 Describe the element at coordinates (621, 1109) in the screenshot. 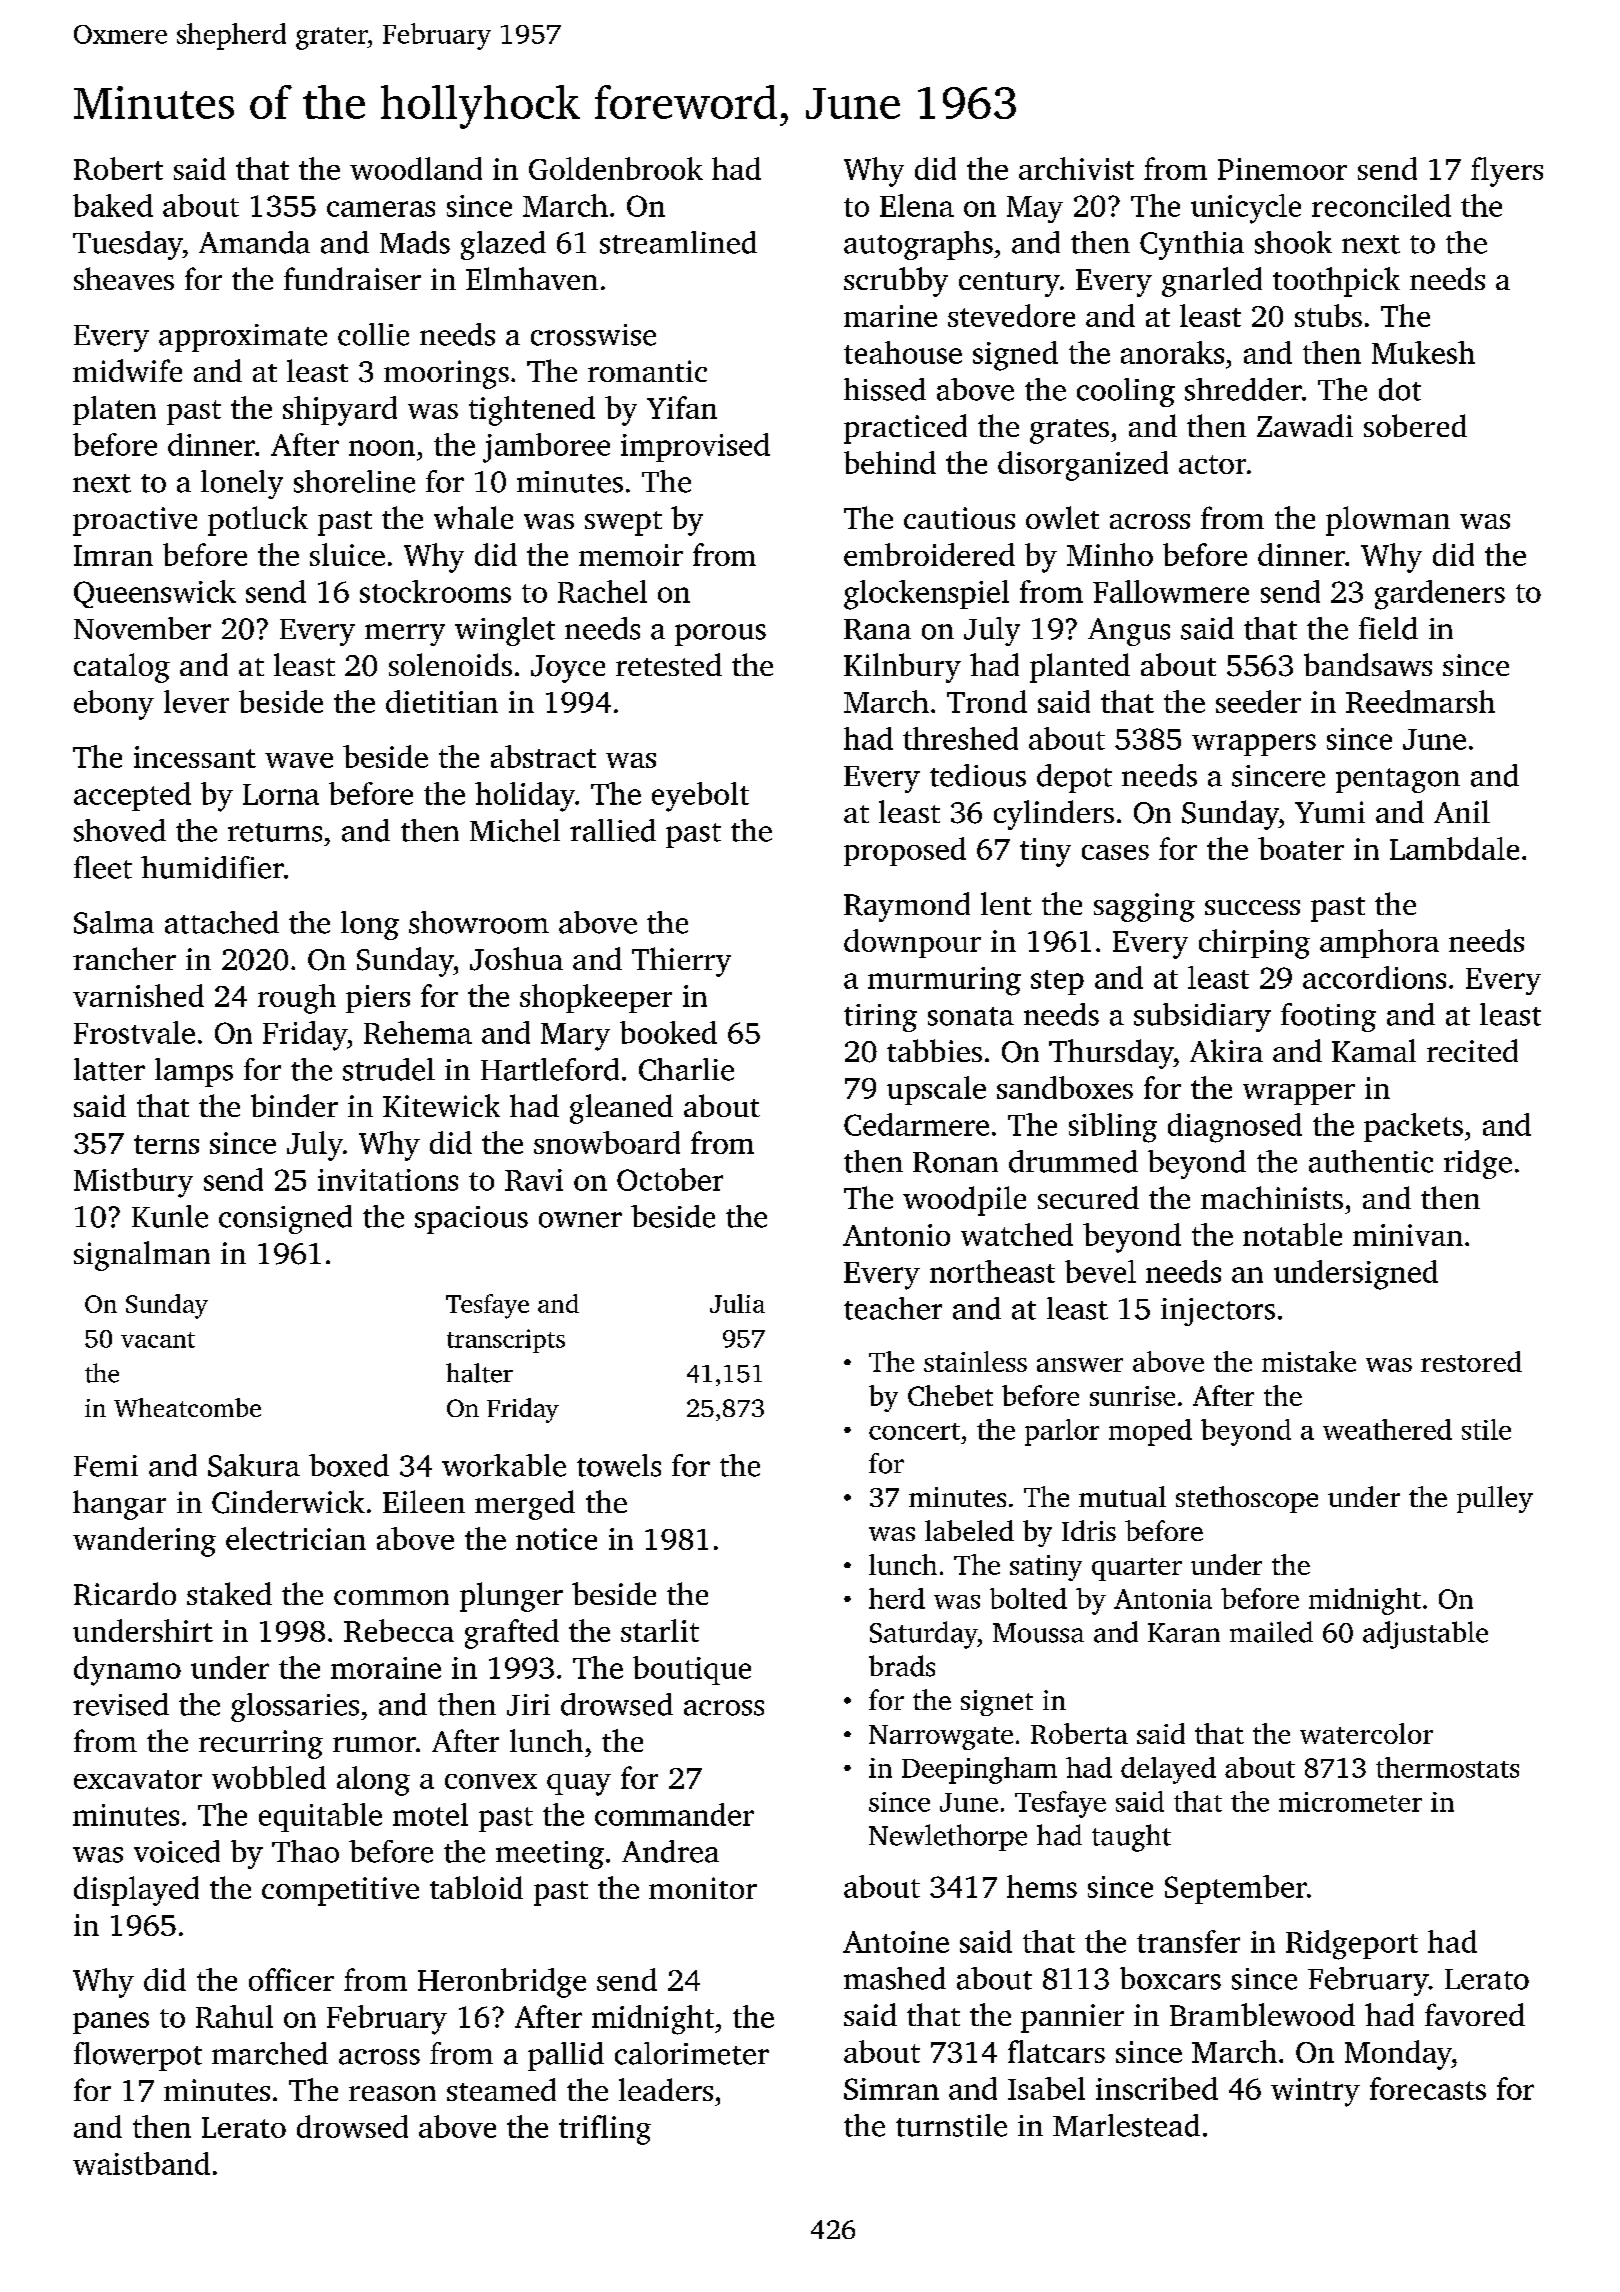

I see `gleaned` at that location.
